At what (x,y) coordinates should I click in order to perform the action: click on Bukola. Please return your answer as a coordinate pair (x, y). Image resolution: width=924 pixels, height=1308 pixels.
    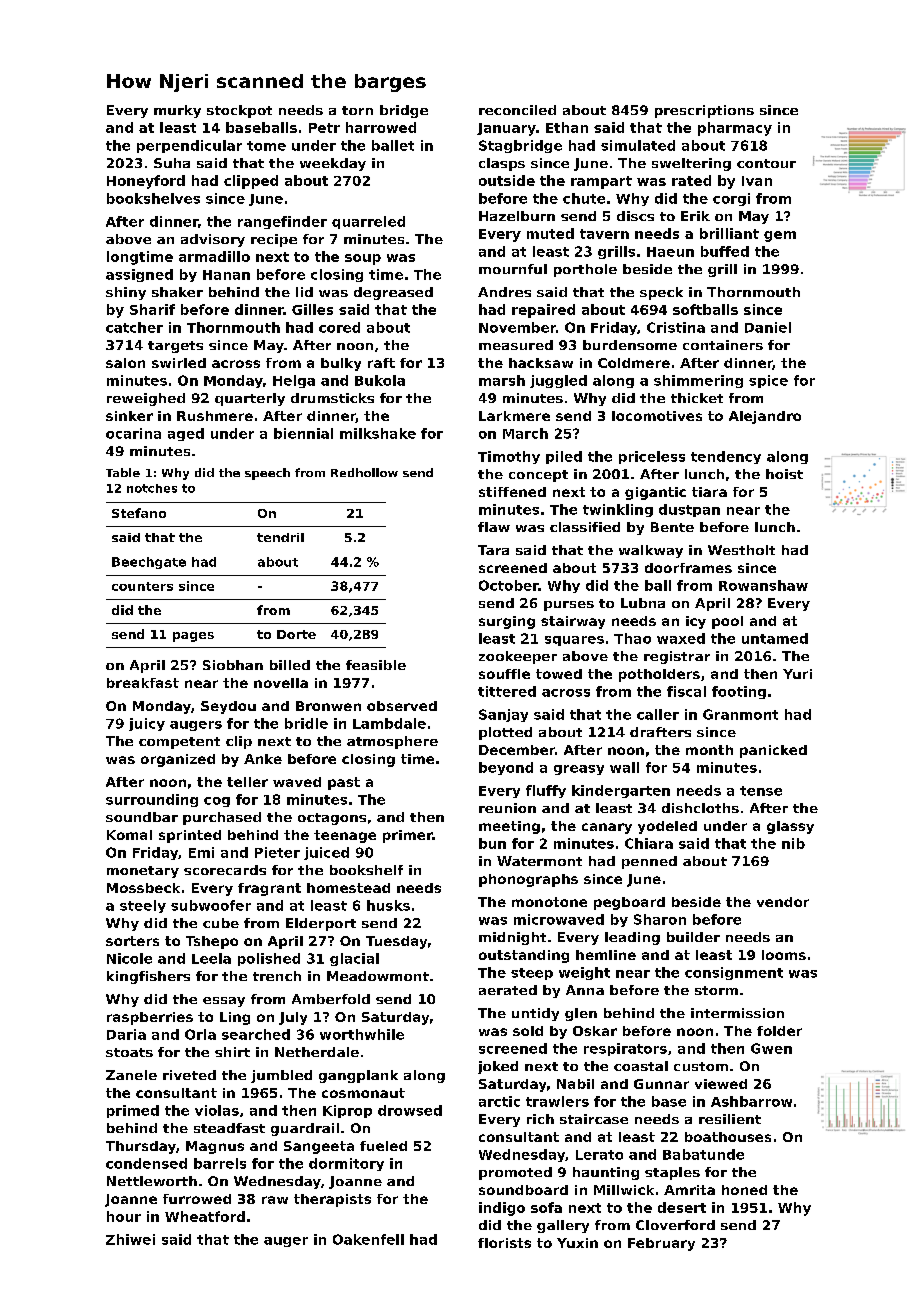
    Looking at the image, I should click on (380, 380).
